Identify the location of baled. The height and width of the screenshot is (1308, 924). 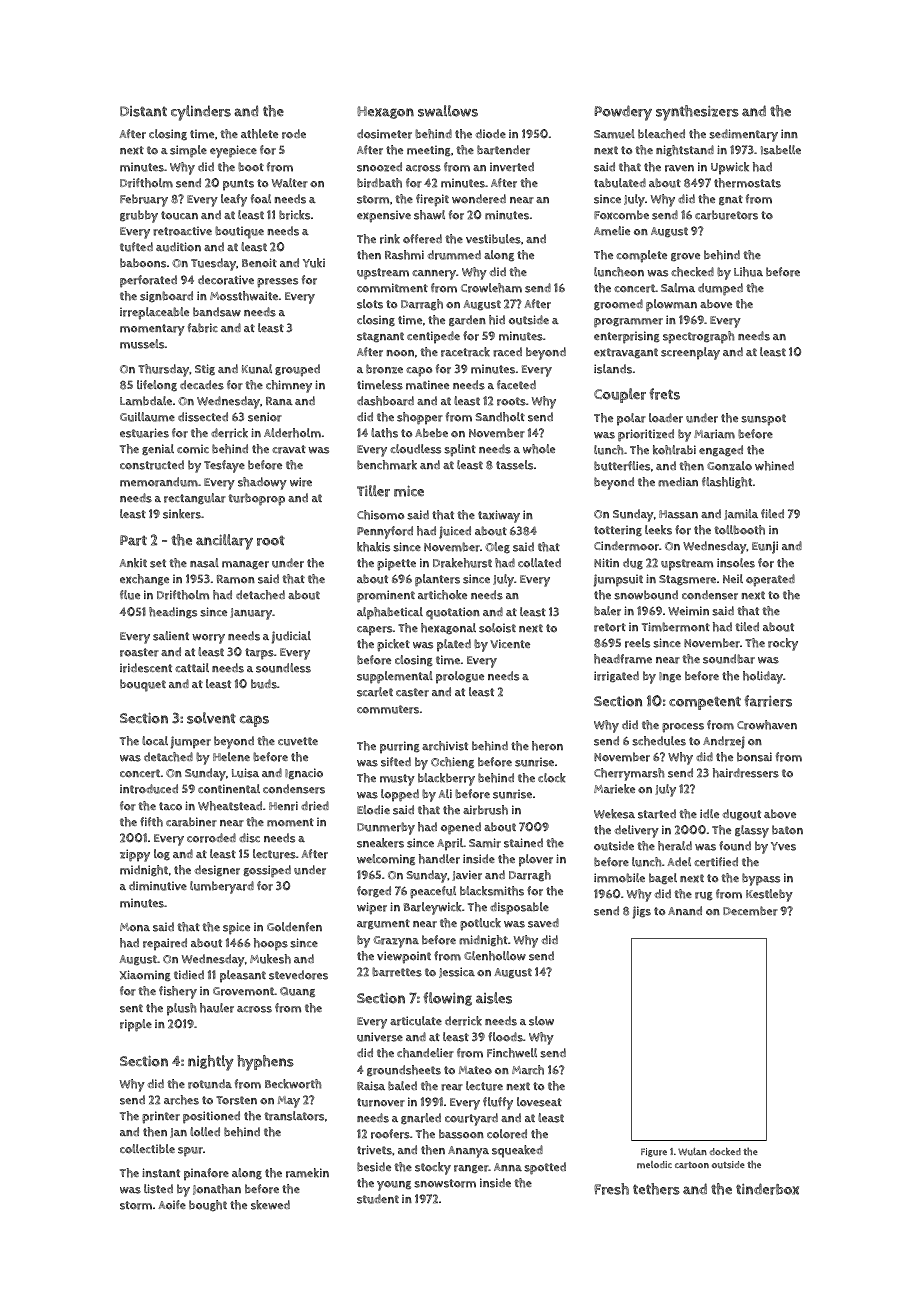
(402, 1086).
